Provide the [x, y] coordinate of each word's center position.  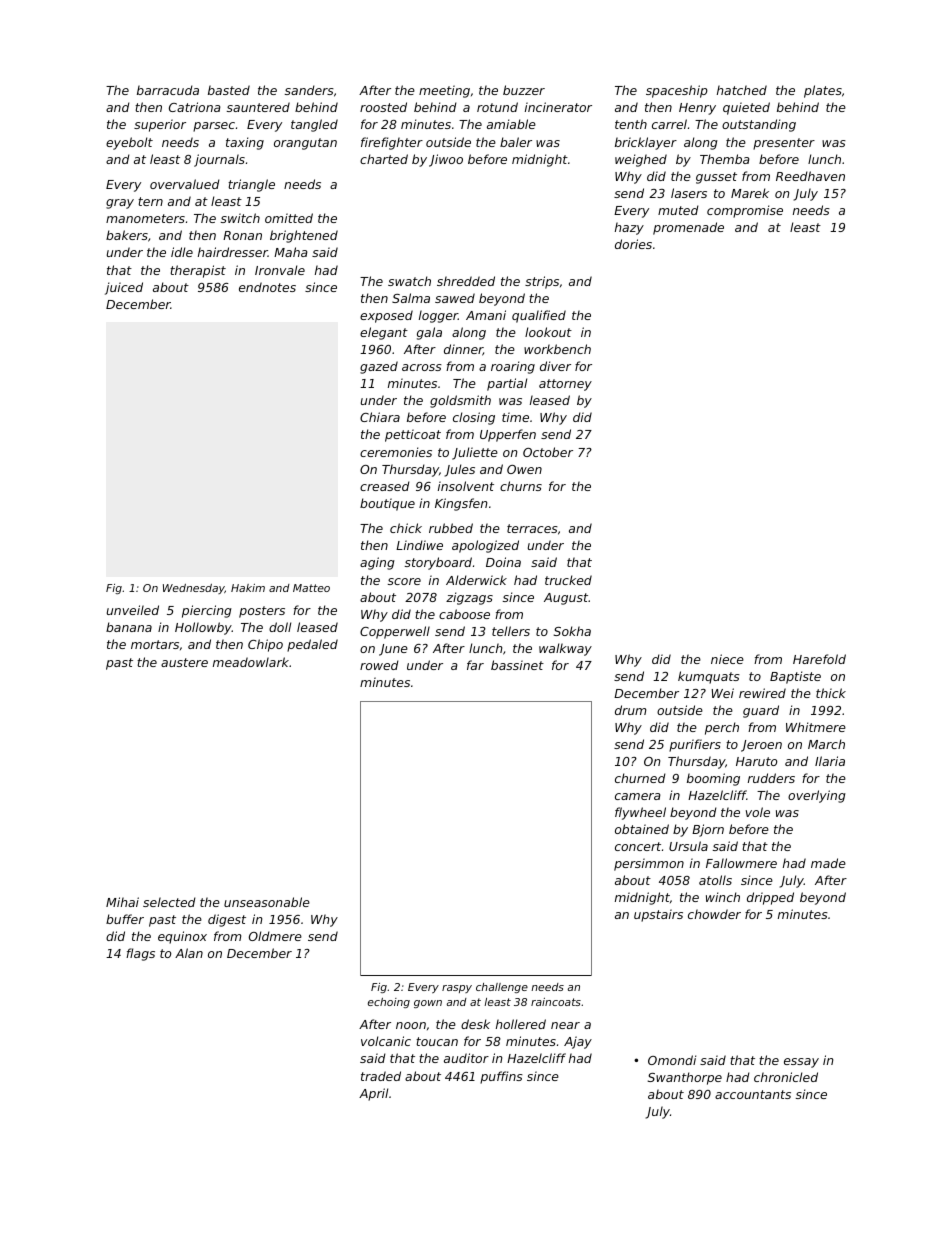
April [373, 1094]
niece [727, 659]
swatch [409, 281]
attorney [565, 385]
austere [184, 662]
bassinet [517, 665]
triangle [251, 185]
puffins [501, 1077]
